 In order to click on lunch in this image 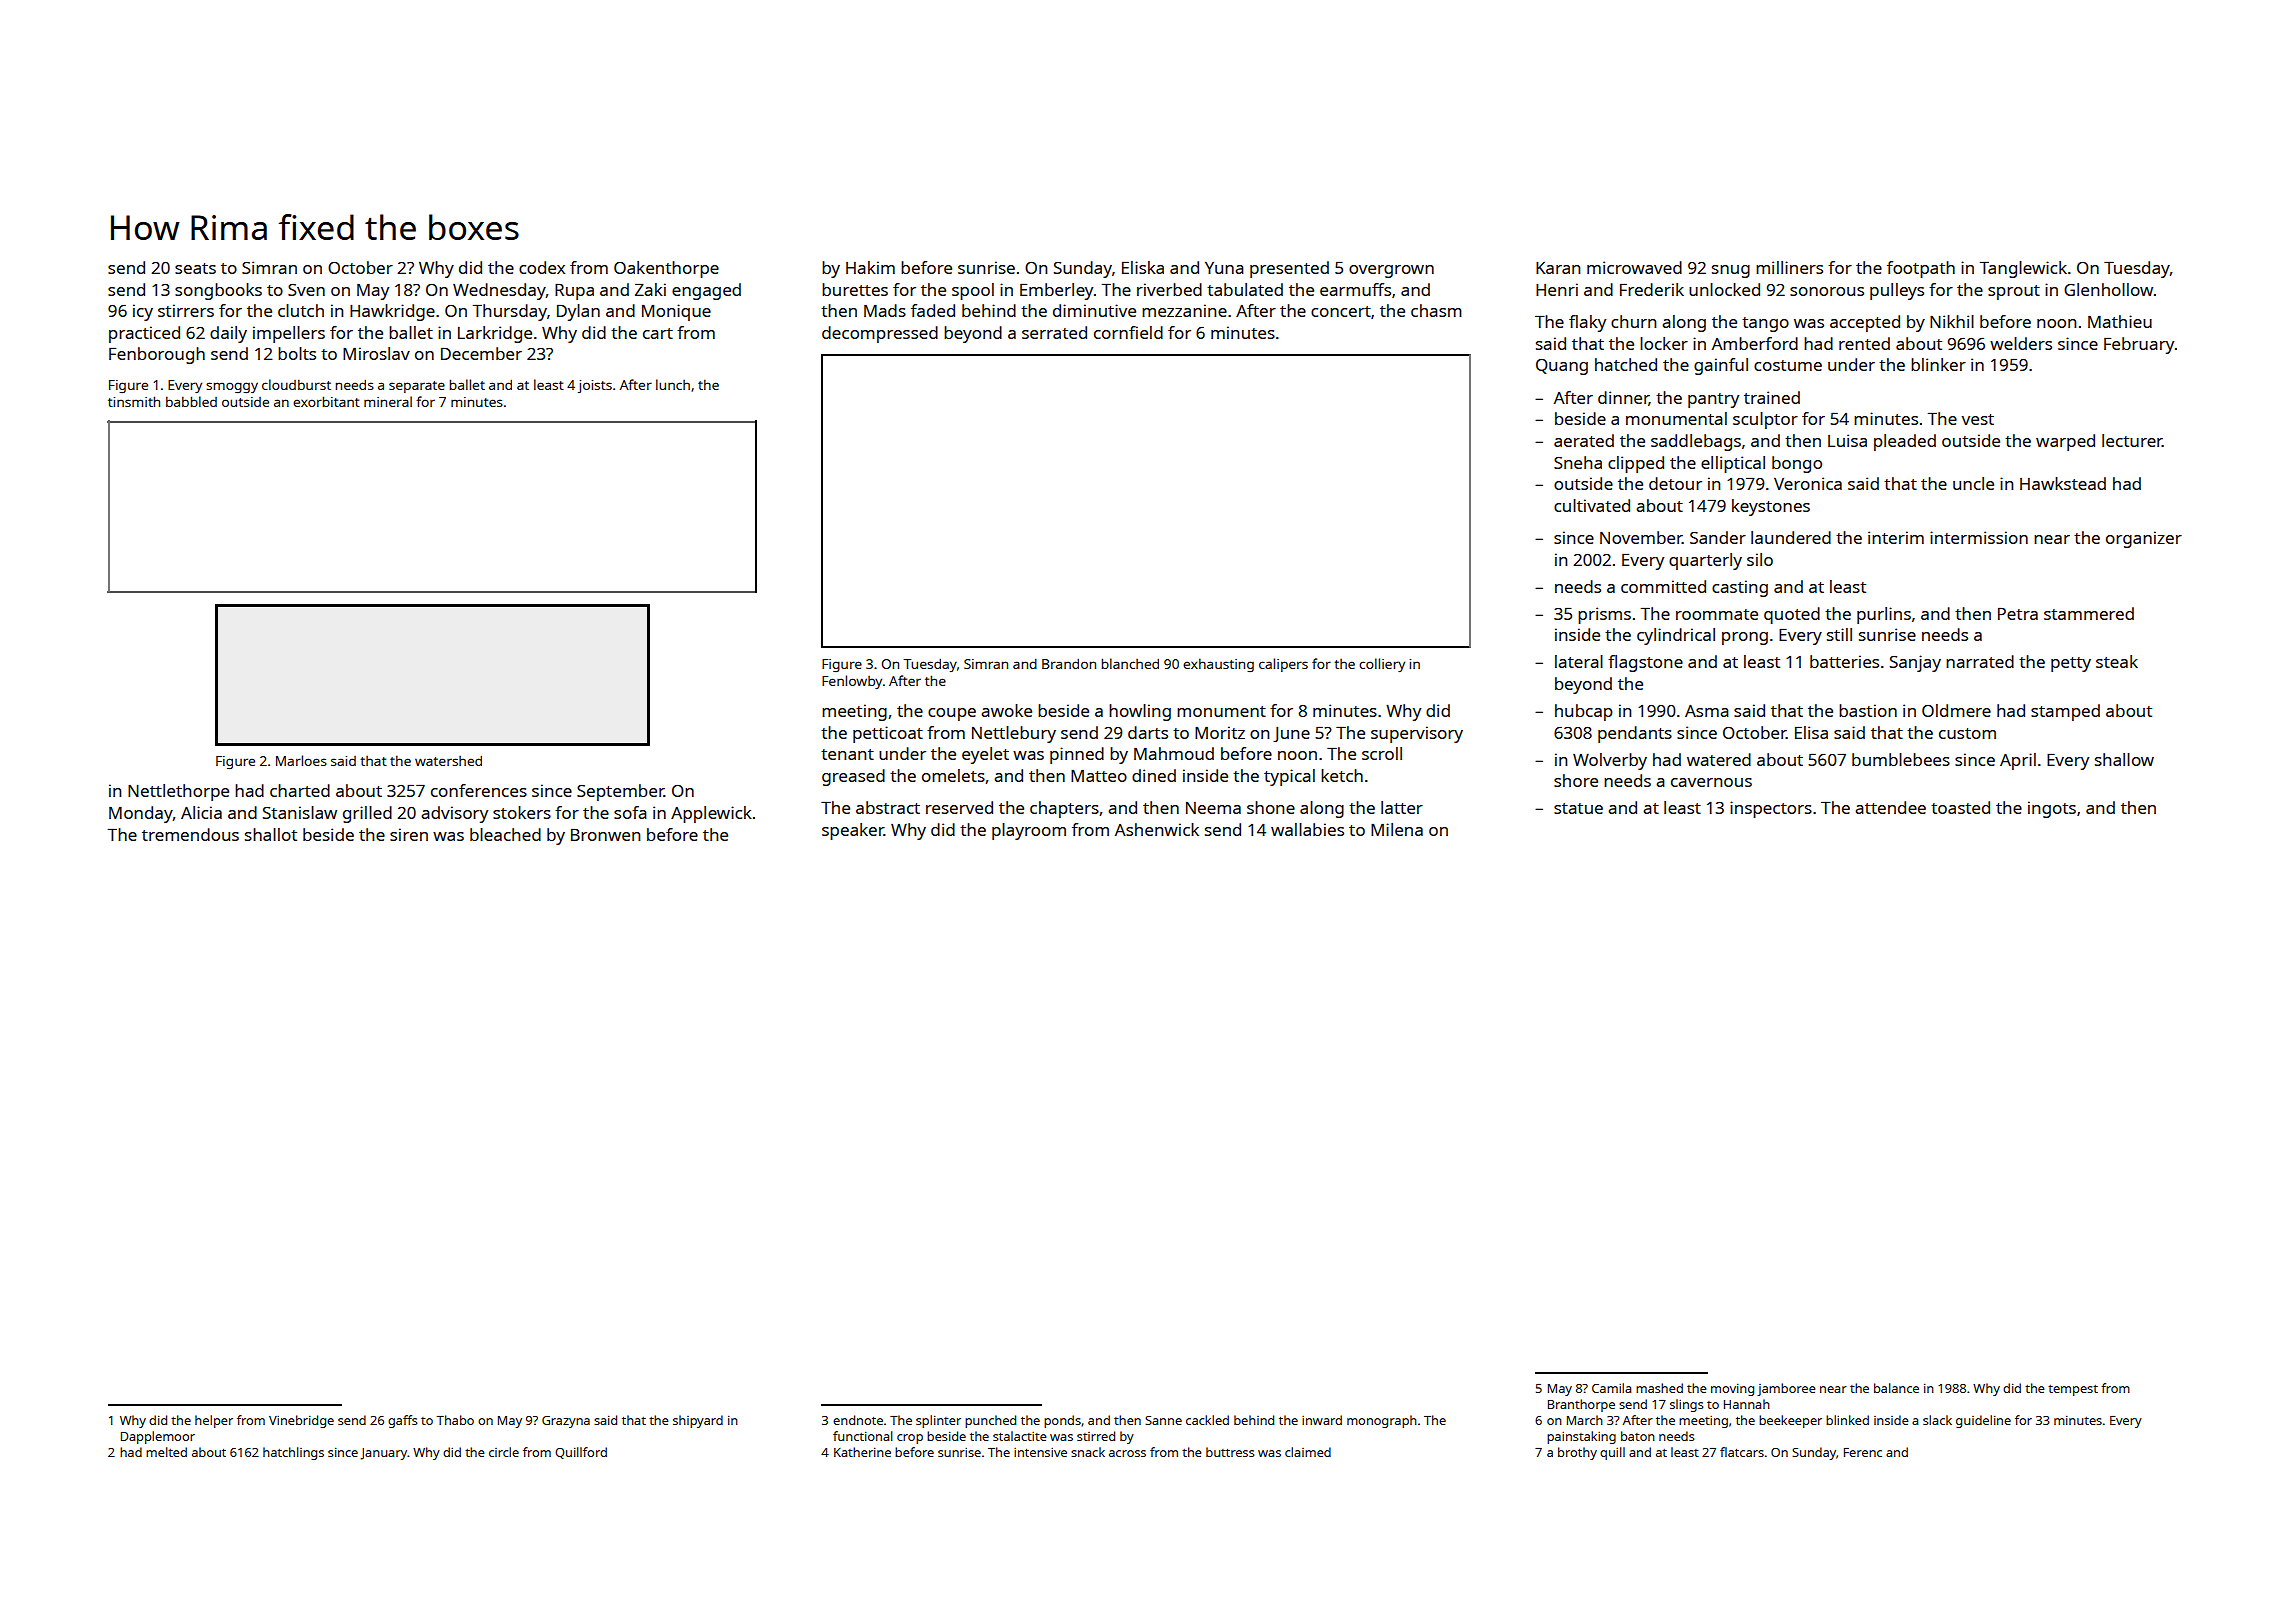, I will do `click(673, 384)`.
